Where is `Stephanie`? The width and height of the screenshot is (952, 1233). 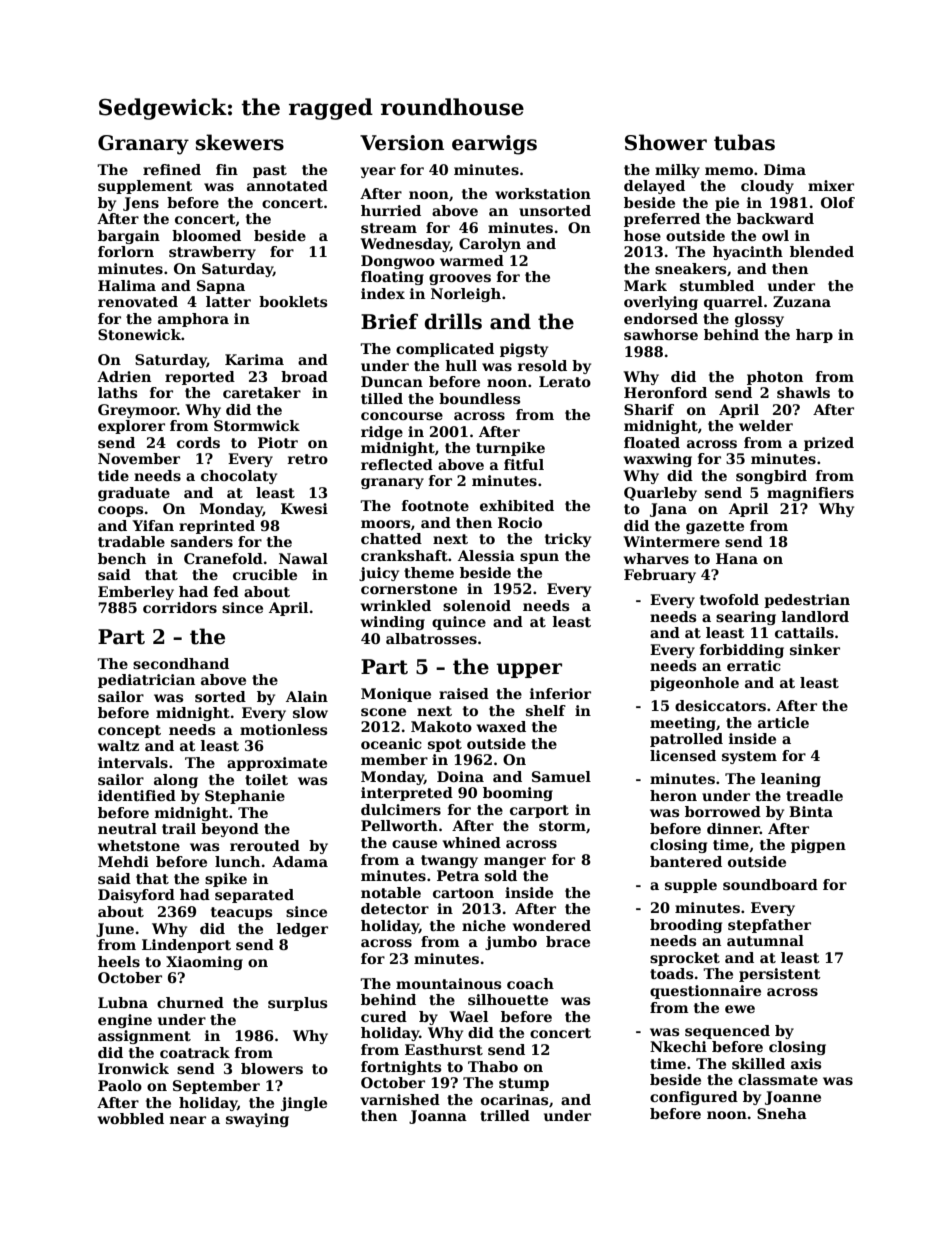 Stephanie is located at coordinates (245, 797).
